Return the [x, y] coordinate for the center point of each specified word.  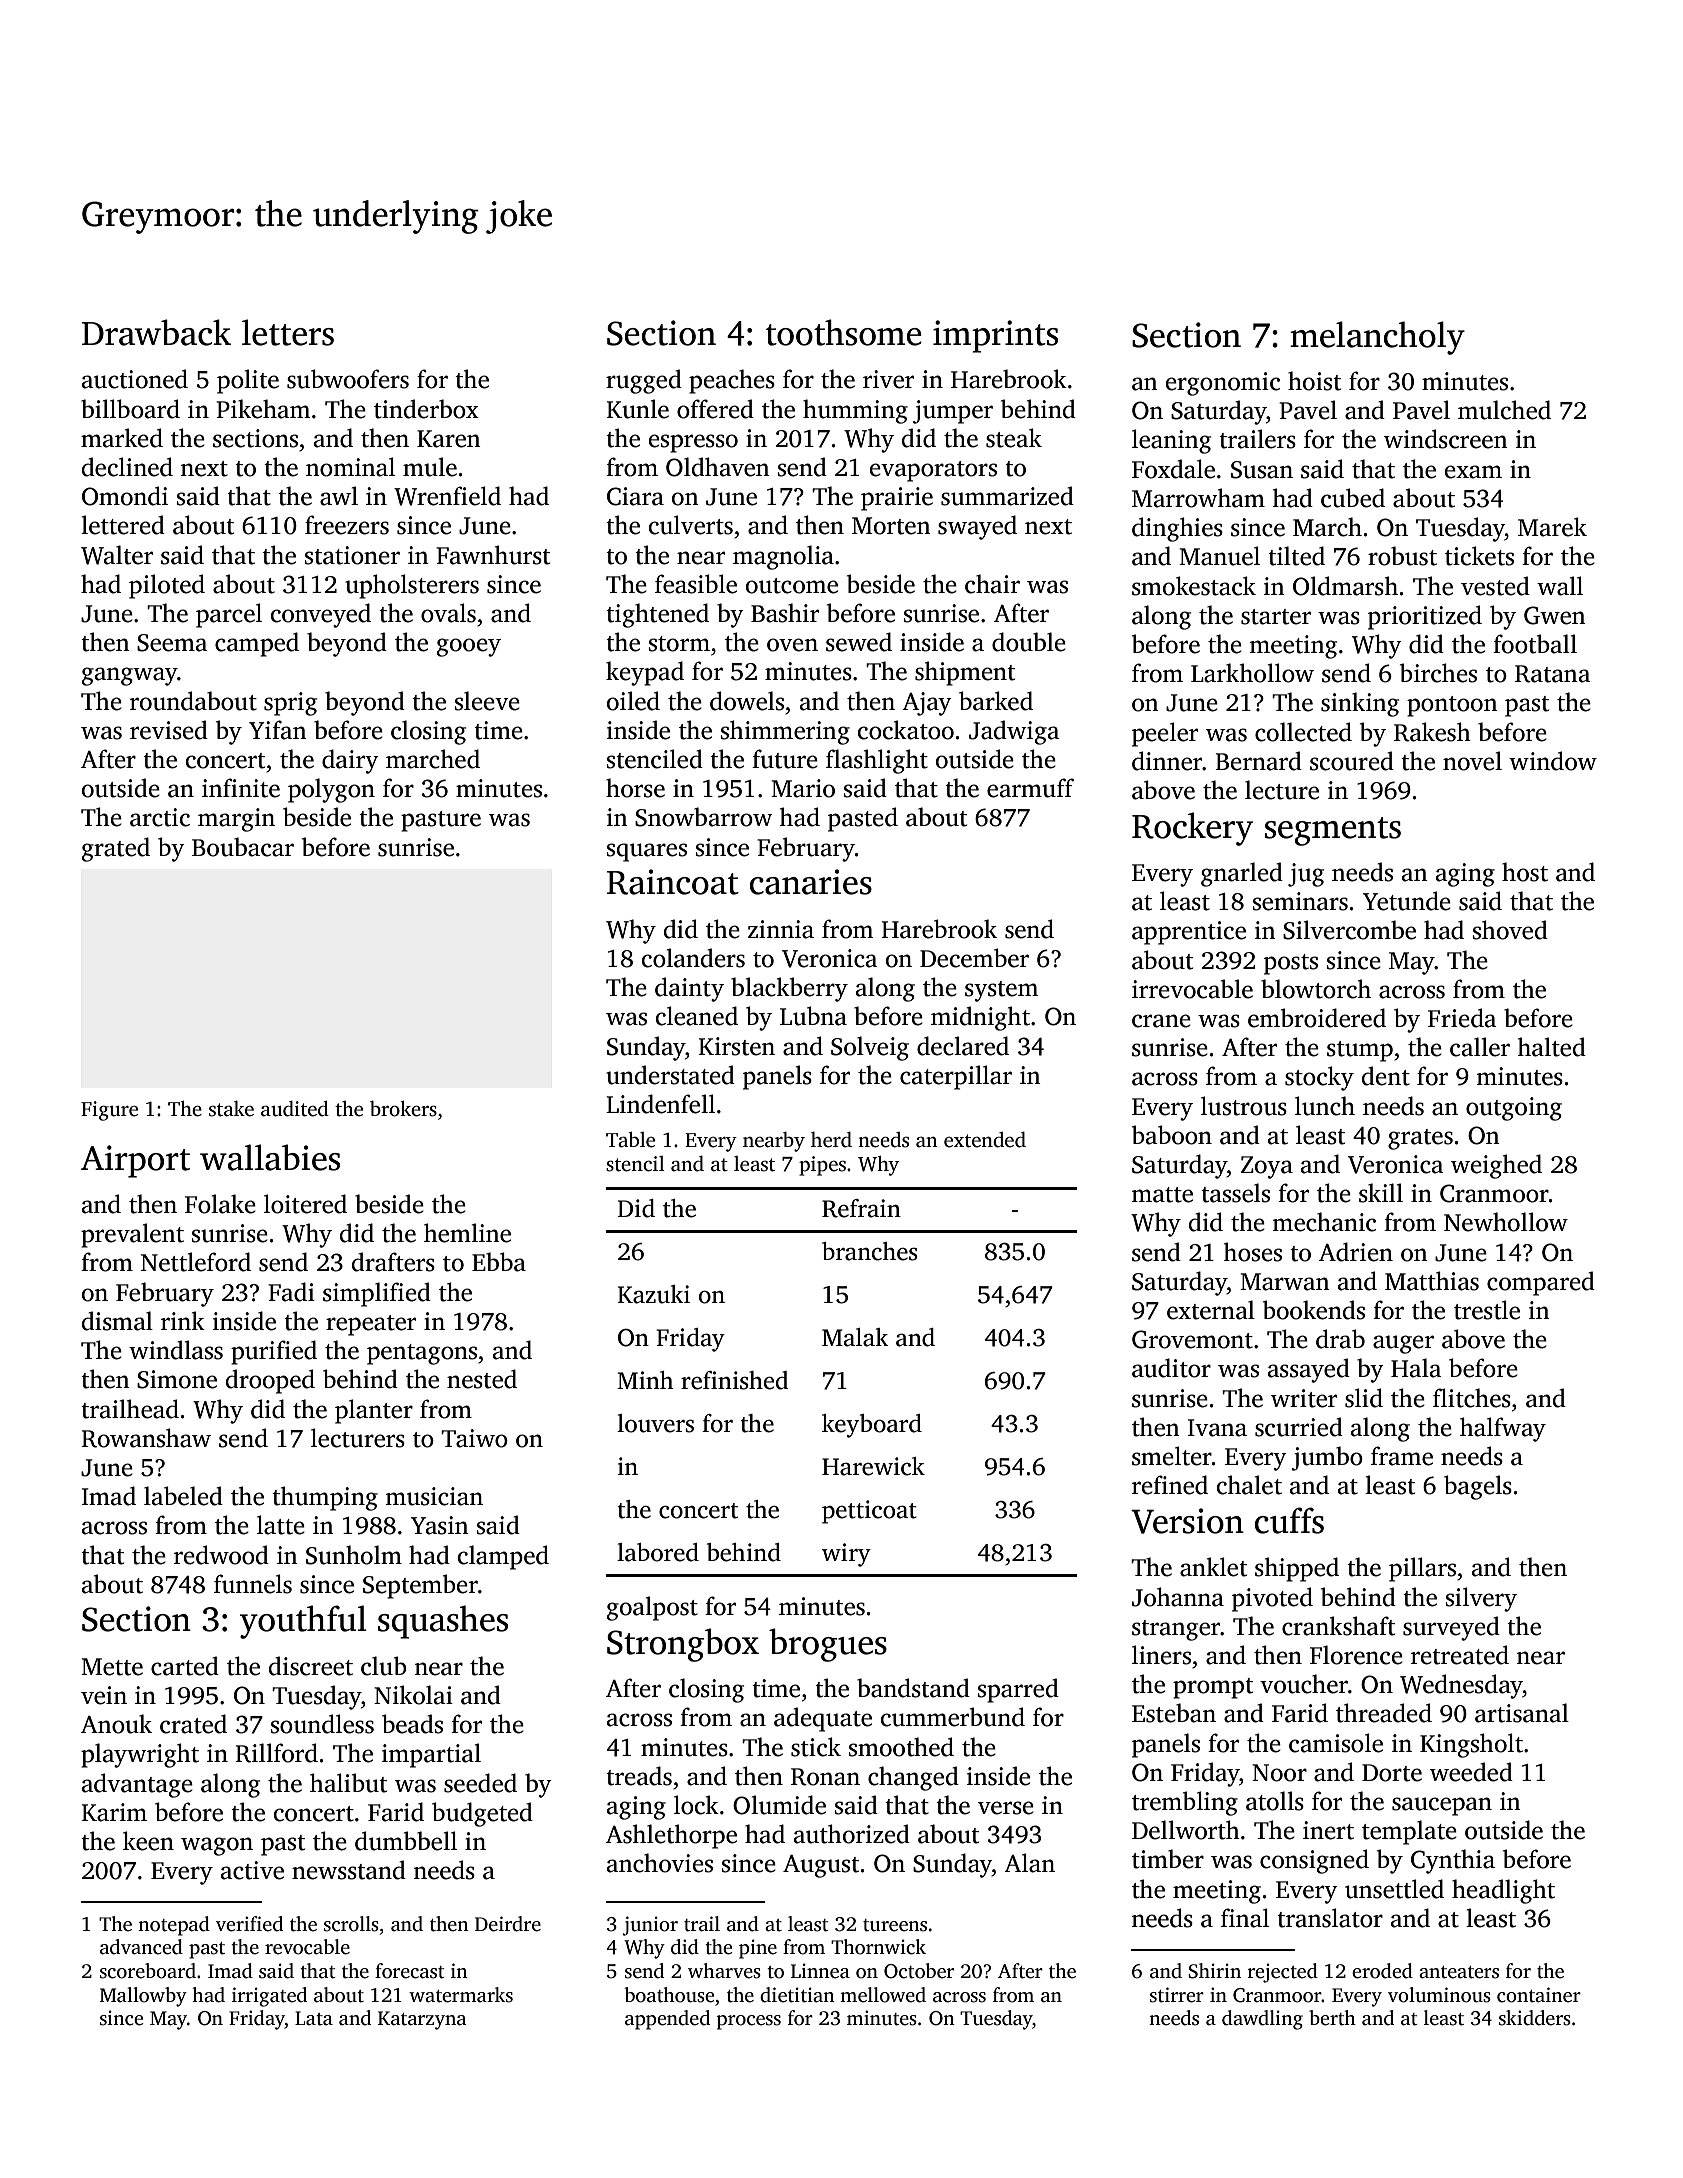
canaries [811, 882]
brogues [828, 1645]
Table [630, 1140]
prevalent [132, 1235]
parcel [229, 615]
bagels [1478, 1487]
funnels [253, 1584]
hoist [1314, 381]
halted [1552, 1047]
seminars [1300, 901]
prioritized [1425, 617]
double [1029, 642]
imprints [995, 336]
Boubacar [243, 847]
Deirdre [508, 1924]
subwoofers [348, 379]
